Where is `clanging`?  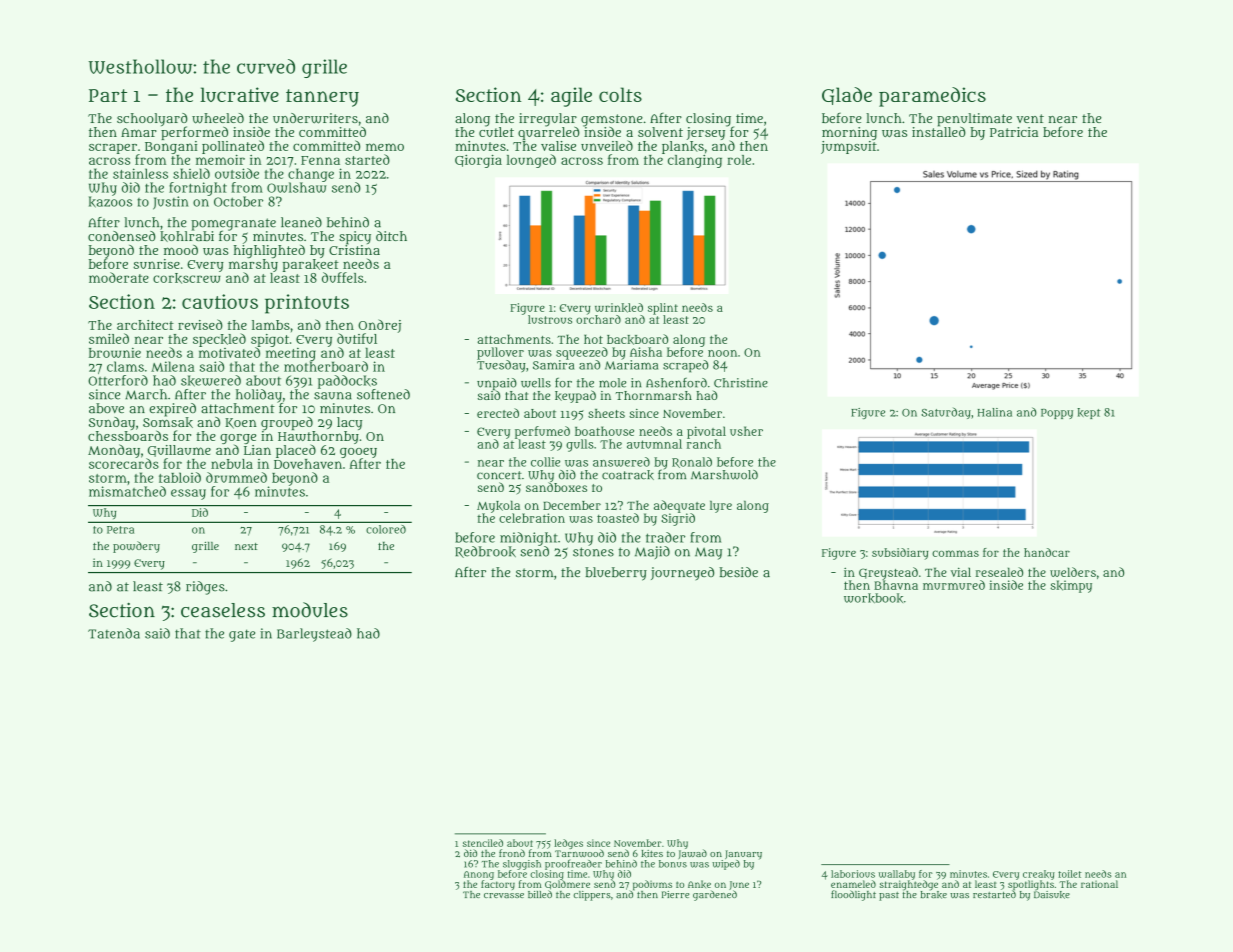 clanging is located at coordinates (695, 161).
